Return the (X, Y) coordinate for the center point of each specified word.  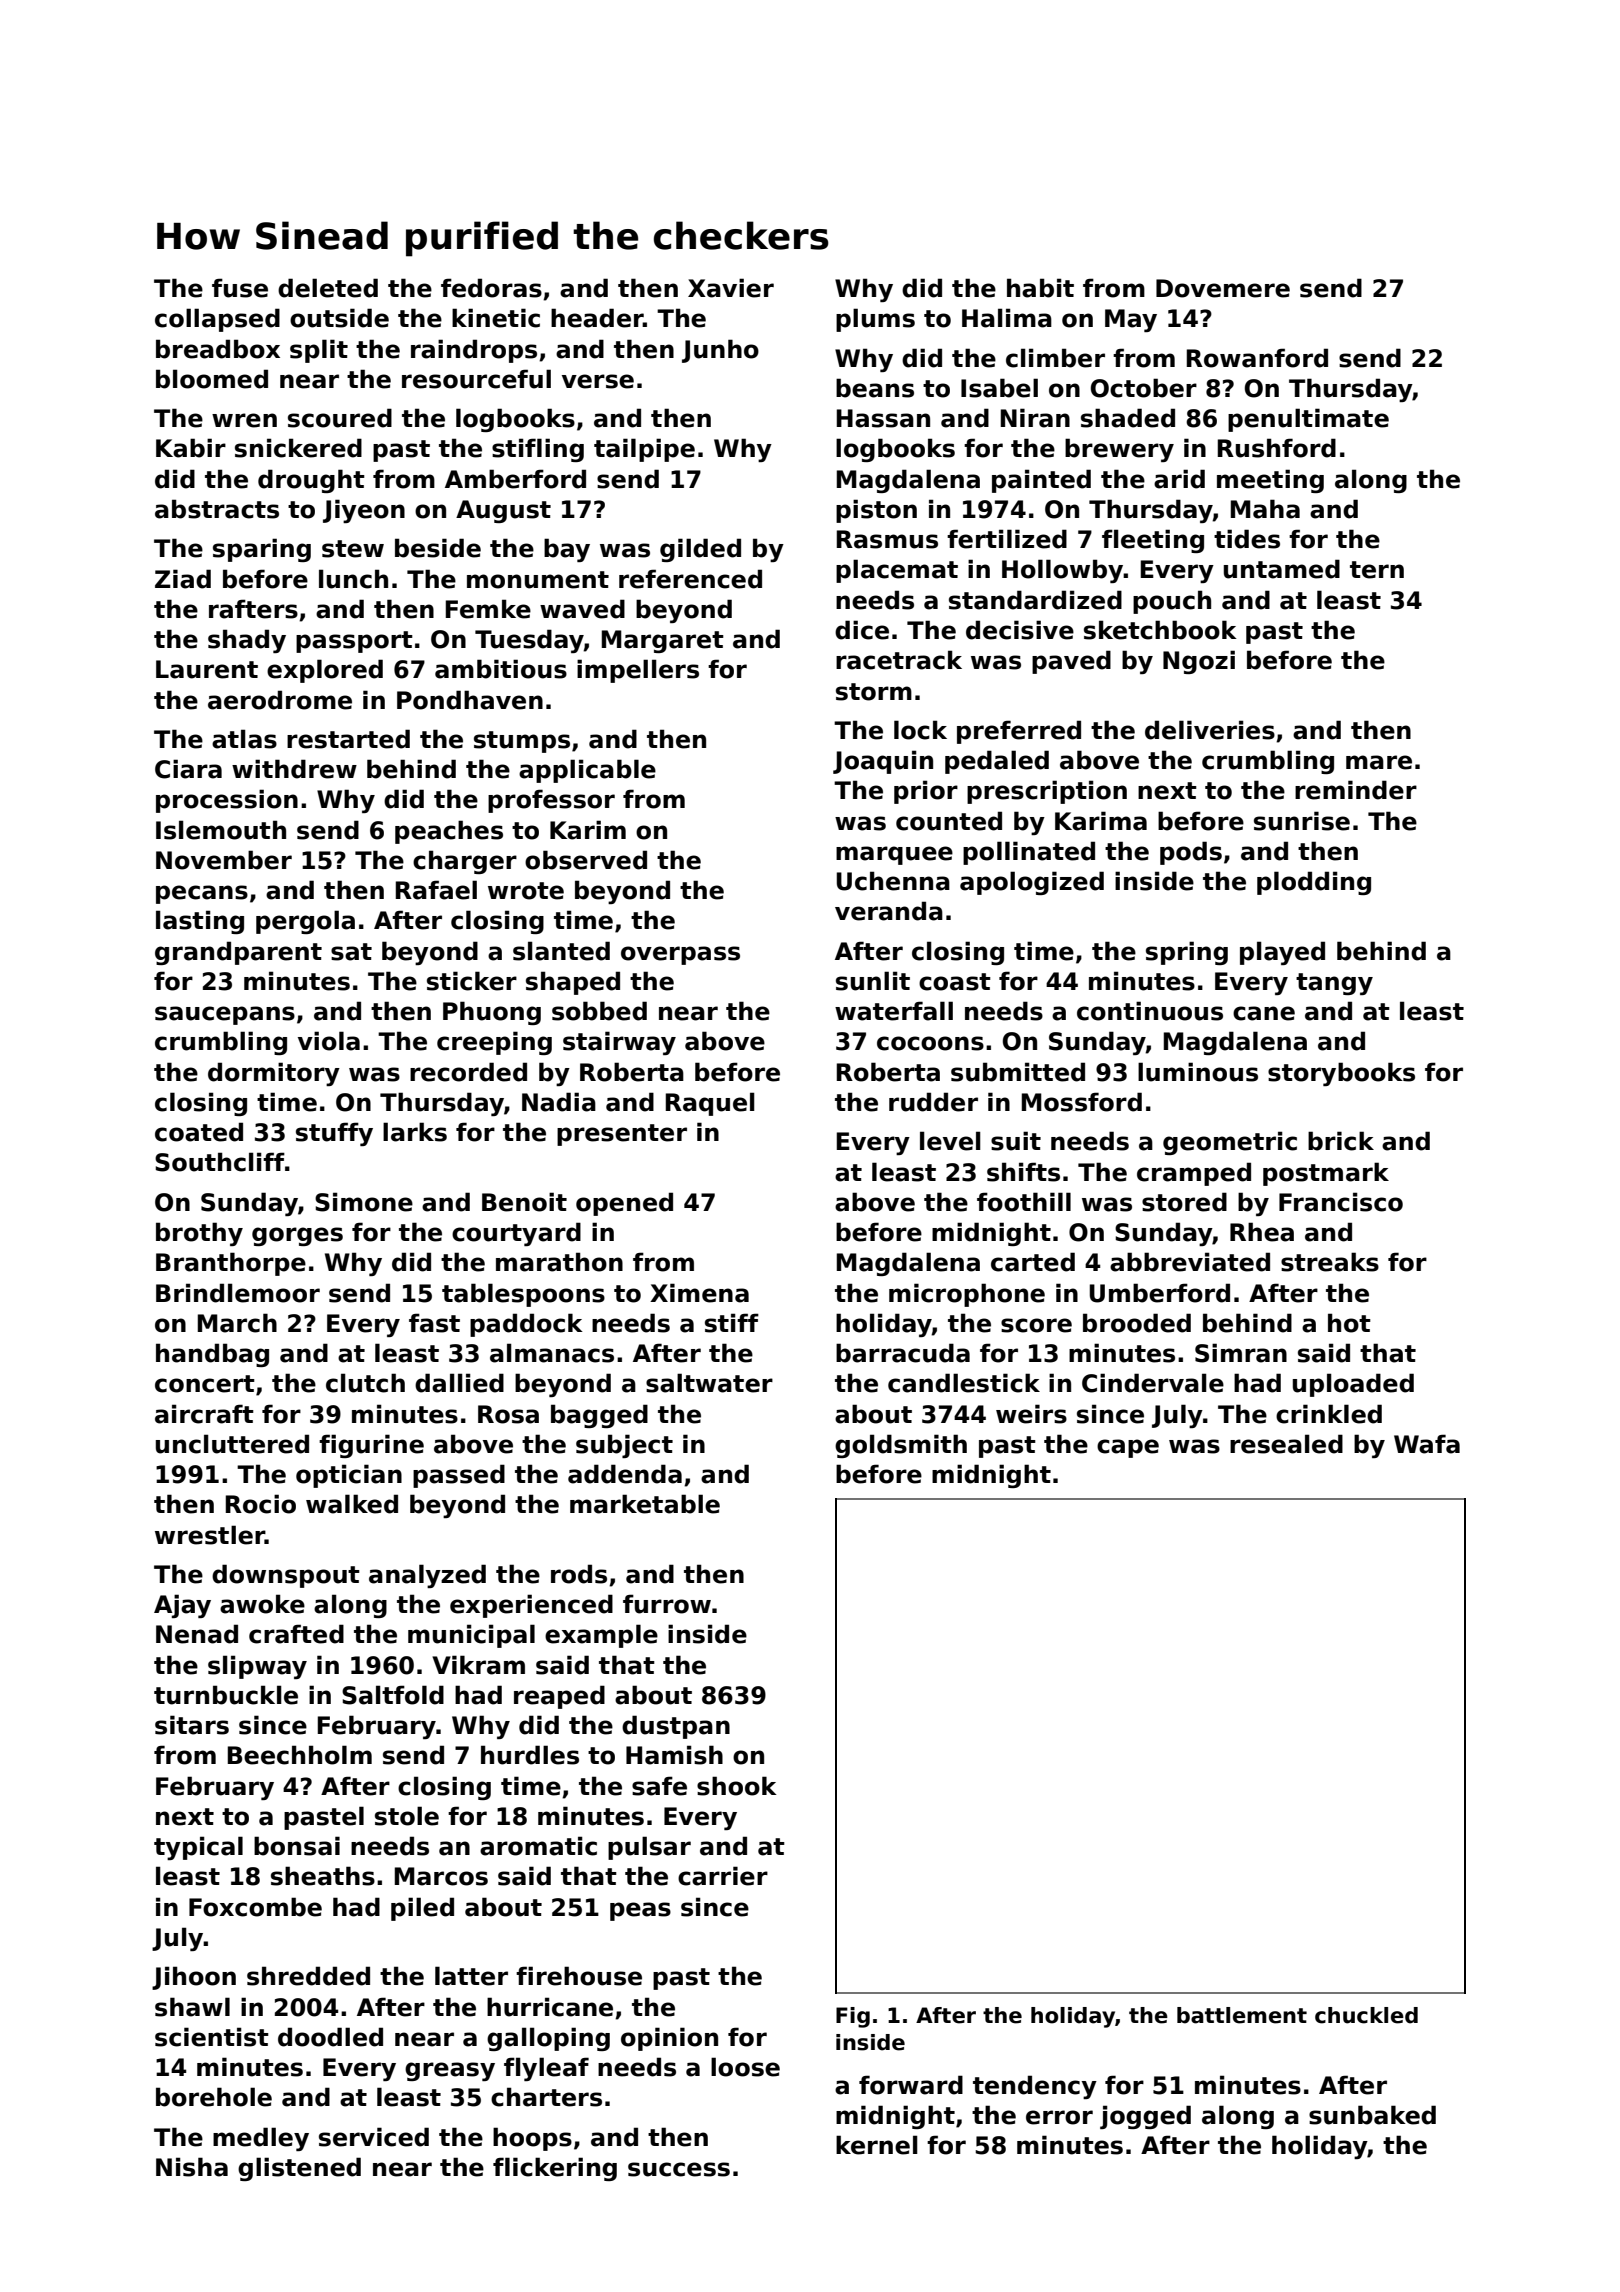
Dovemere (1223, 288)
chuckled (1366, 2015)
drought (311, 481)
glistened (299, 2169)
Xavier (731, 288)
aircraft (204, 1414)
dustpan (676, 1727)
